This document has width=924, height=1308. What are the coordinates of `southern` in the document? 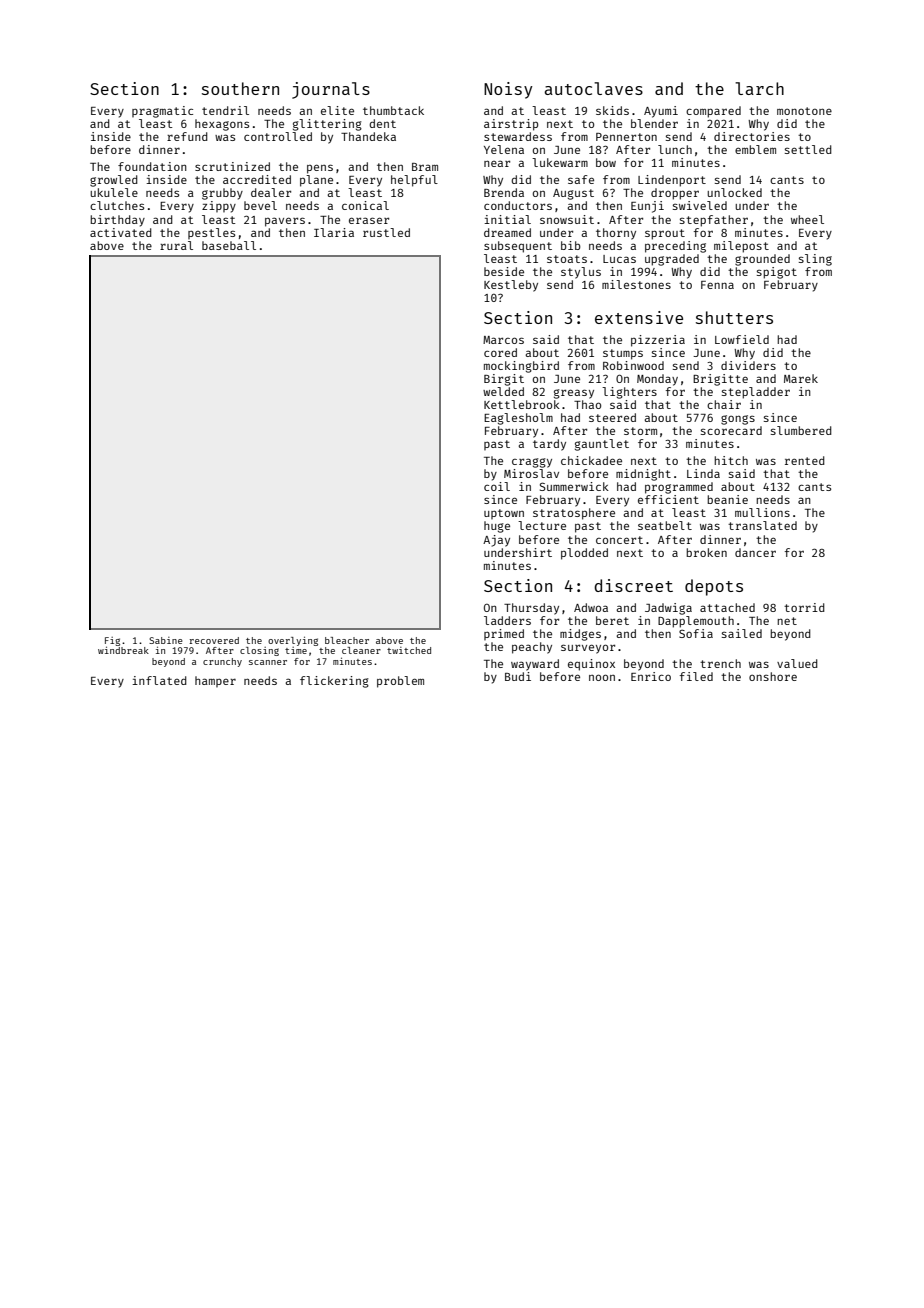 It's located at (240, 88).
